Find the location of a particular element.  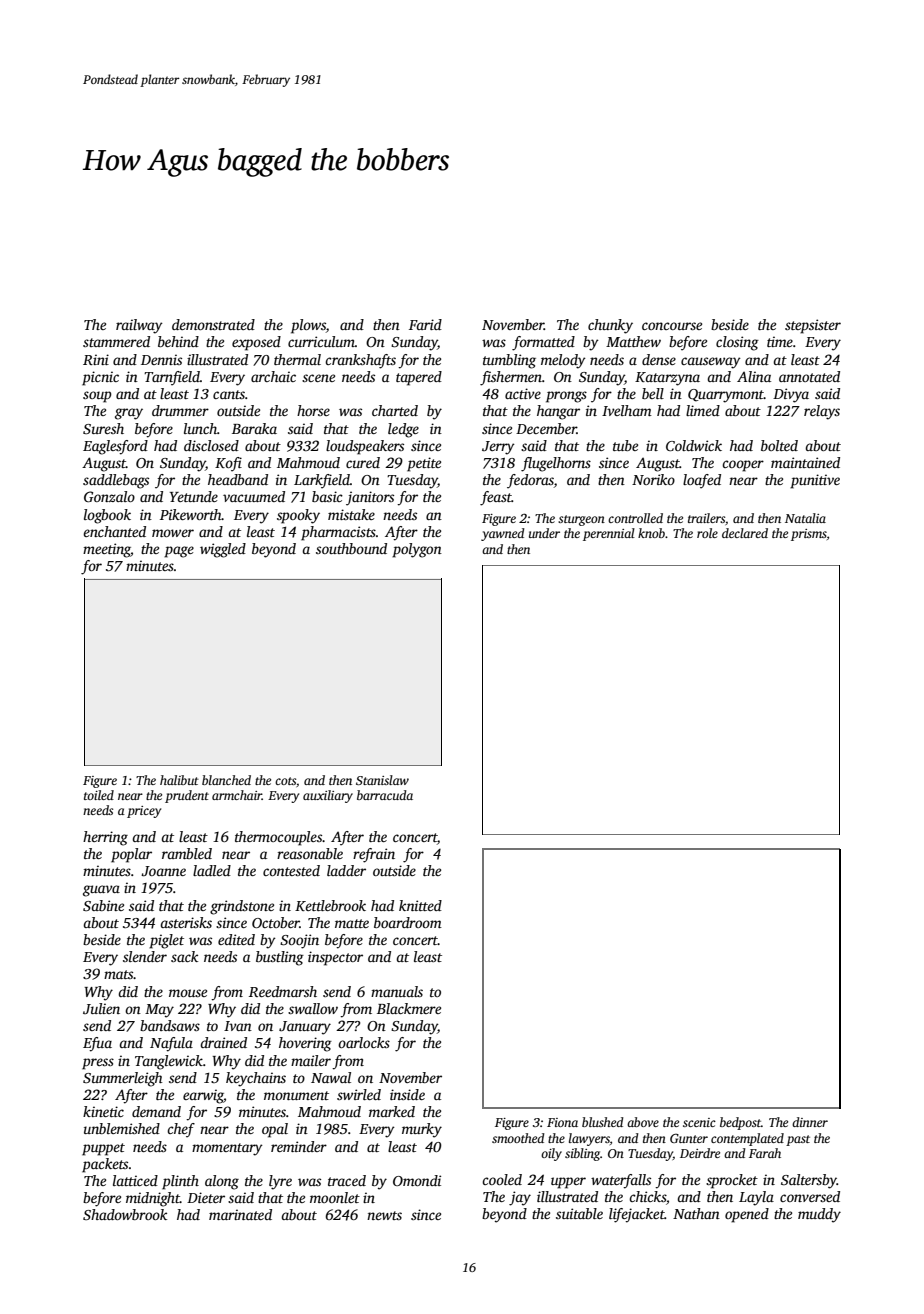

dinner is located at coordinates (810, 1122).
